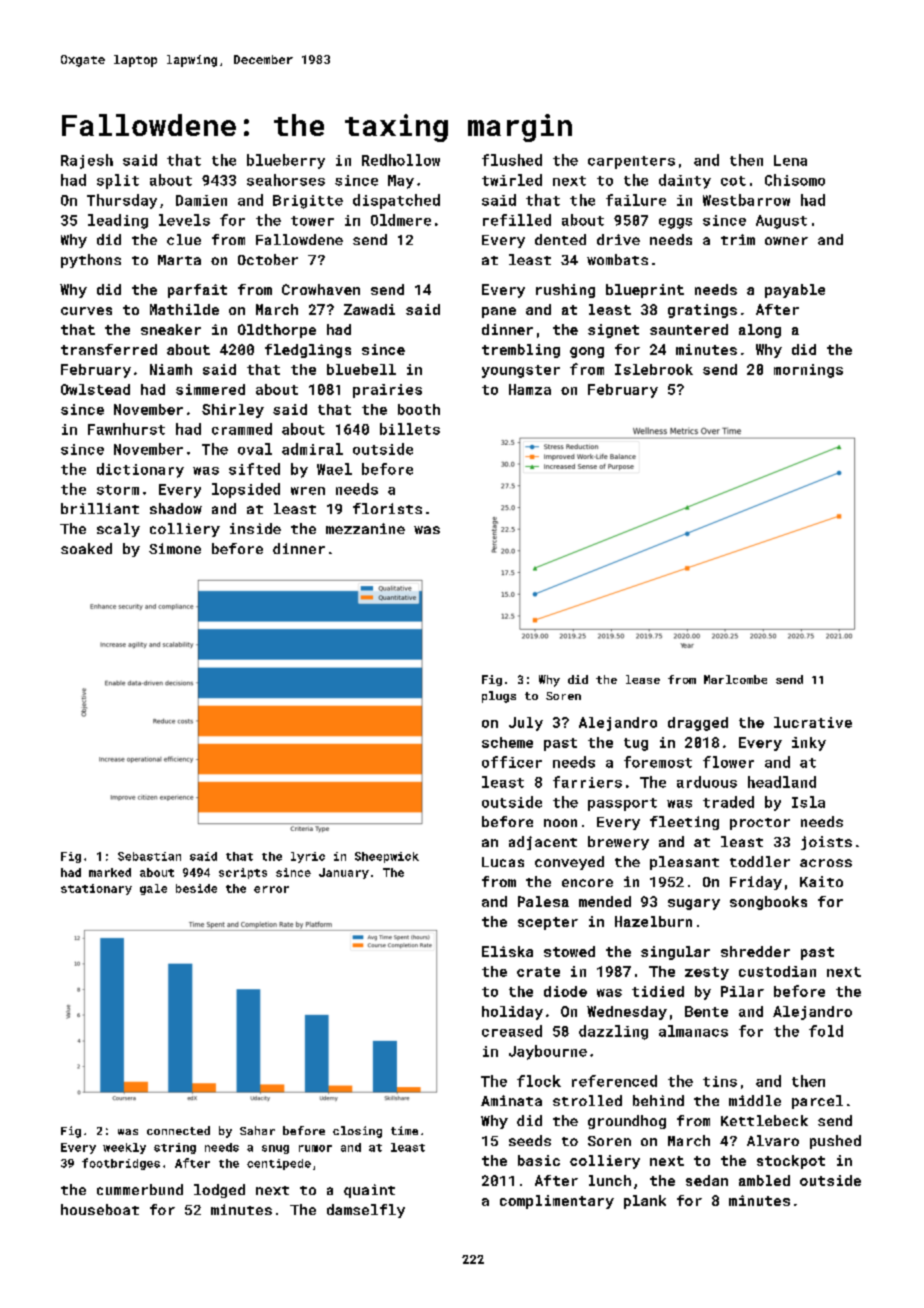 The image size is (924, 1308). What do you see at coordinates (401, 160) in the document?
I see `Redhollow` at bounding box center [401, 160].
